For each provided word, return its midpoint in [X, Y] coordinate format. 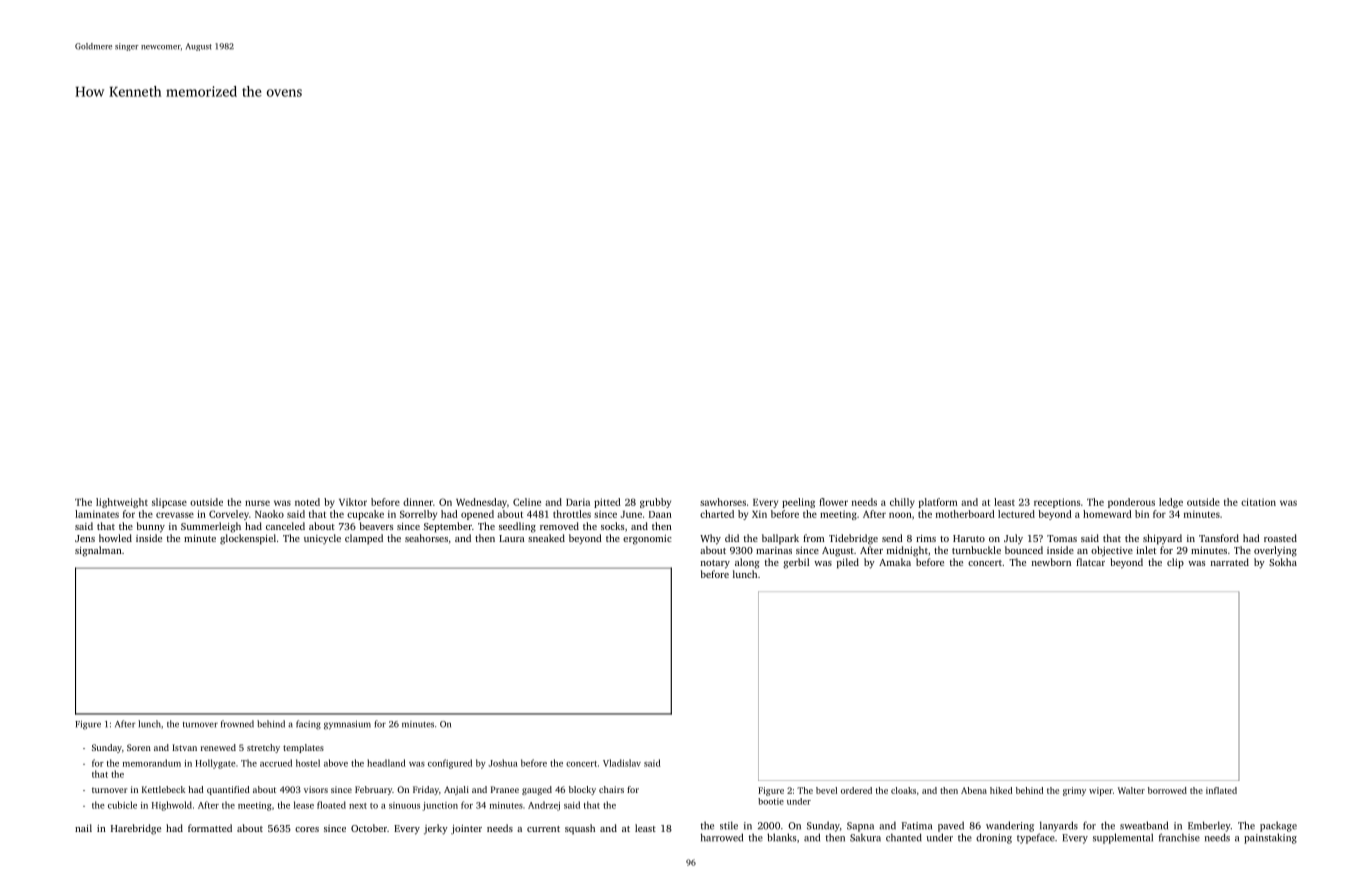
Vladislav [622, 763]
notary [715, 564]
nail [83, 828]
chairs [611, 789]
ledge [1171, 503]
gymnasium [347, 725]
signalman [98, 551]
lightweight [122, 503]
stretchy [263, 748]
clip [1175, 563]
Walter [1131, 790]
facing [308, 725]
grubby [655, 503]
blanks [781, 837]
